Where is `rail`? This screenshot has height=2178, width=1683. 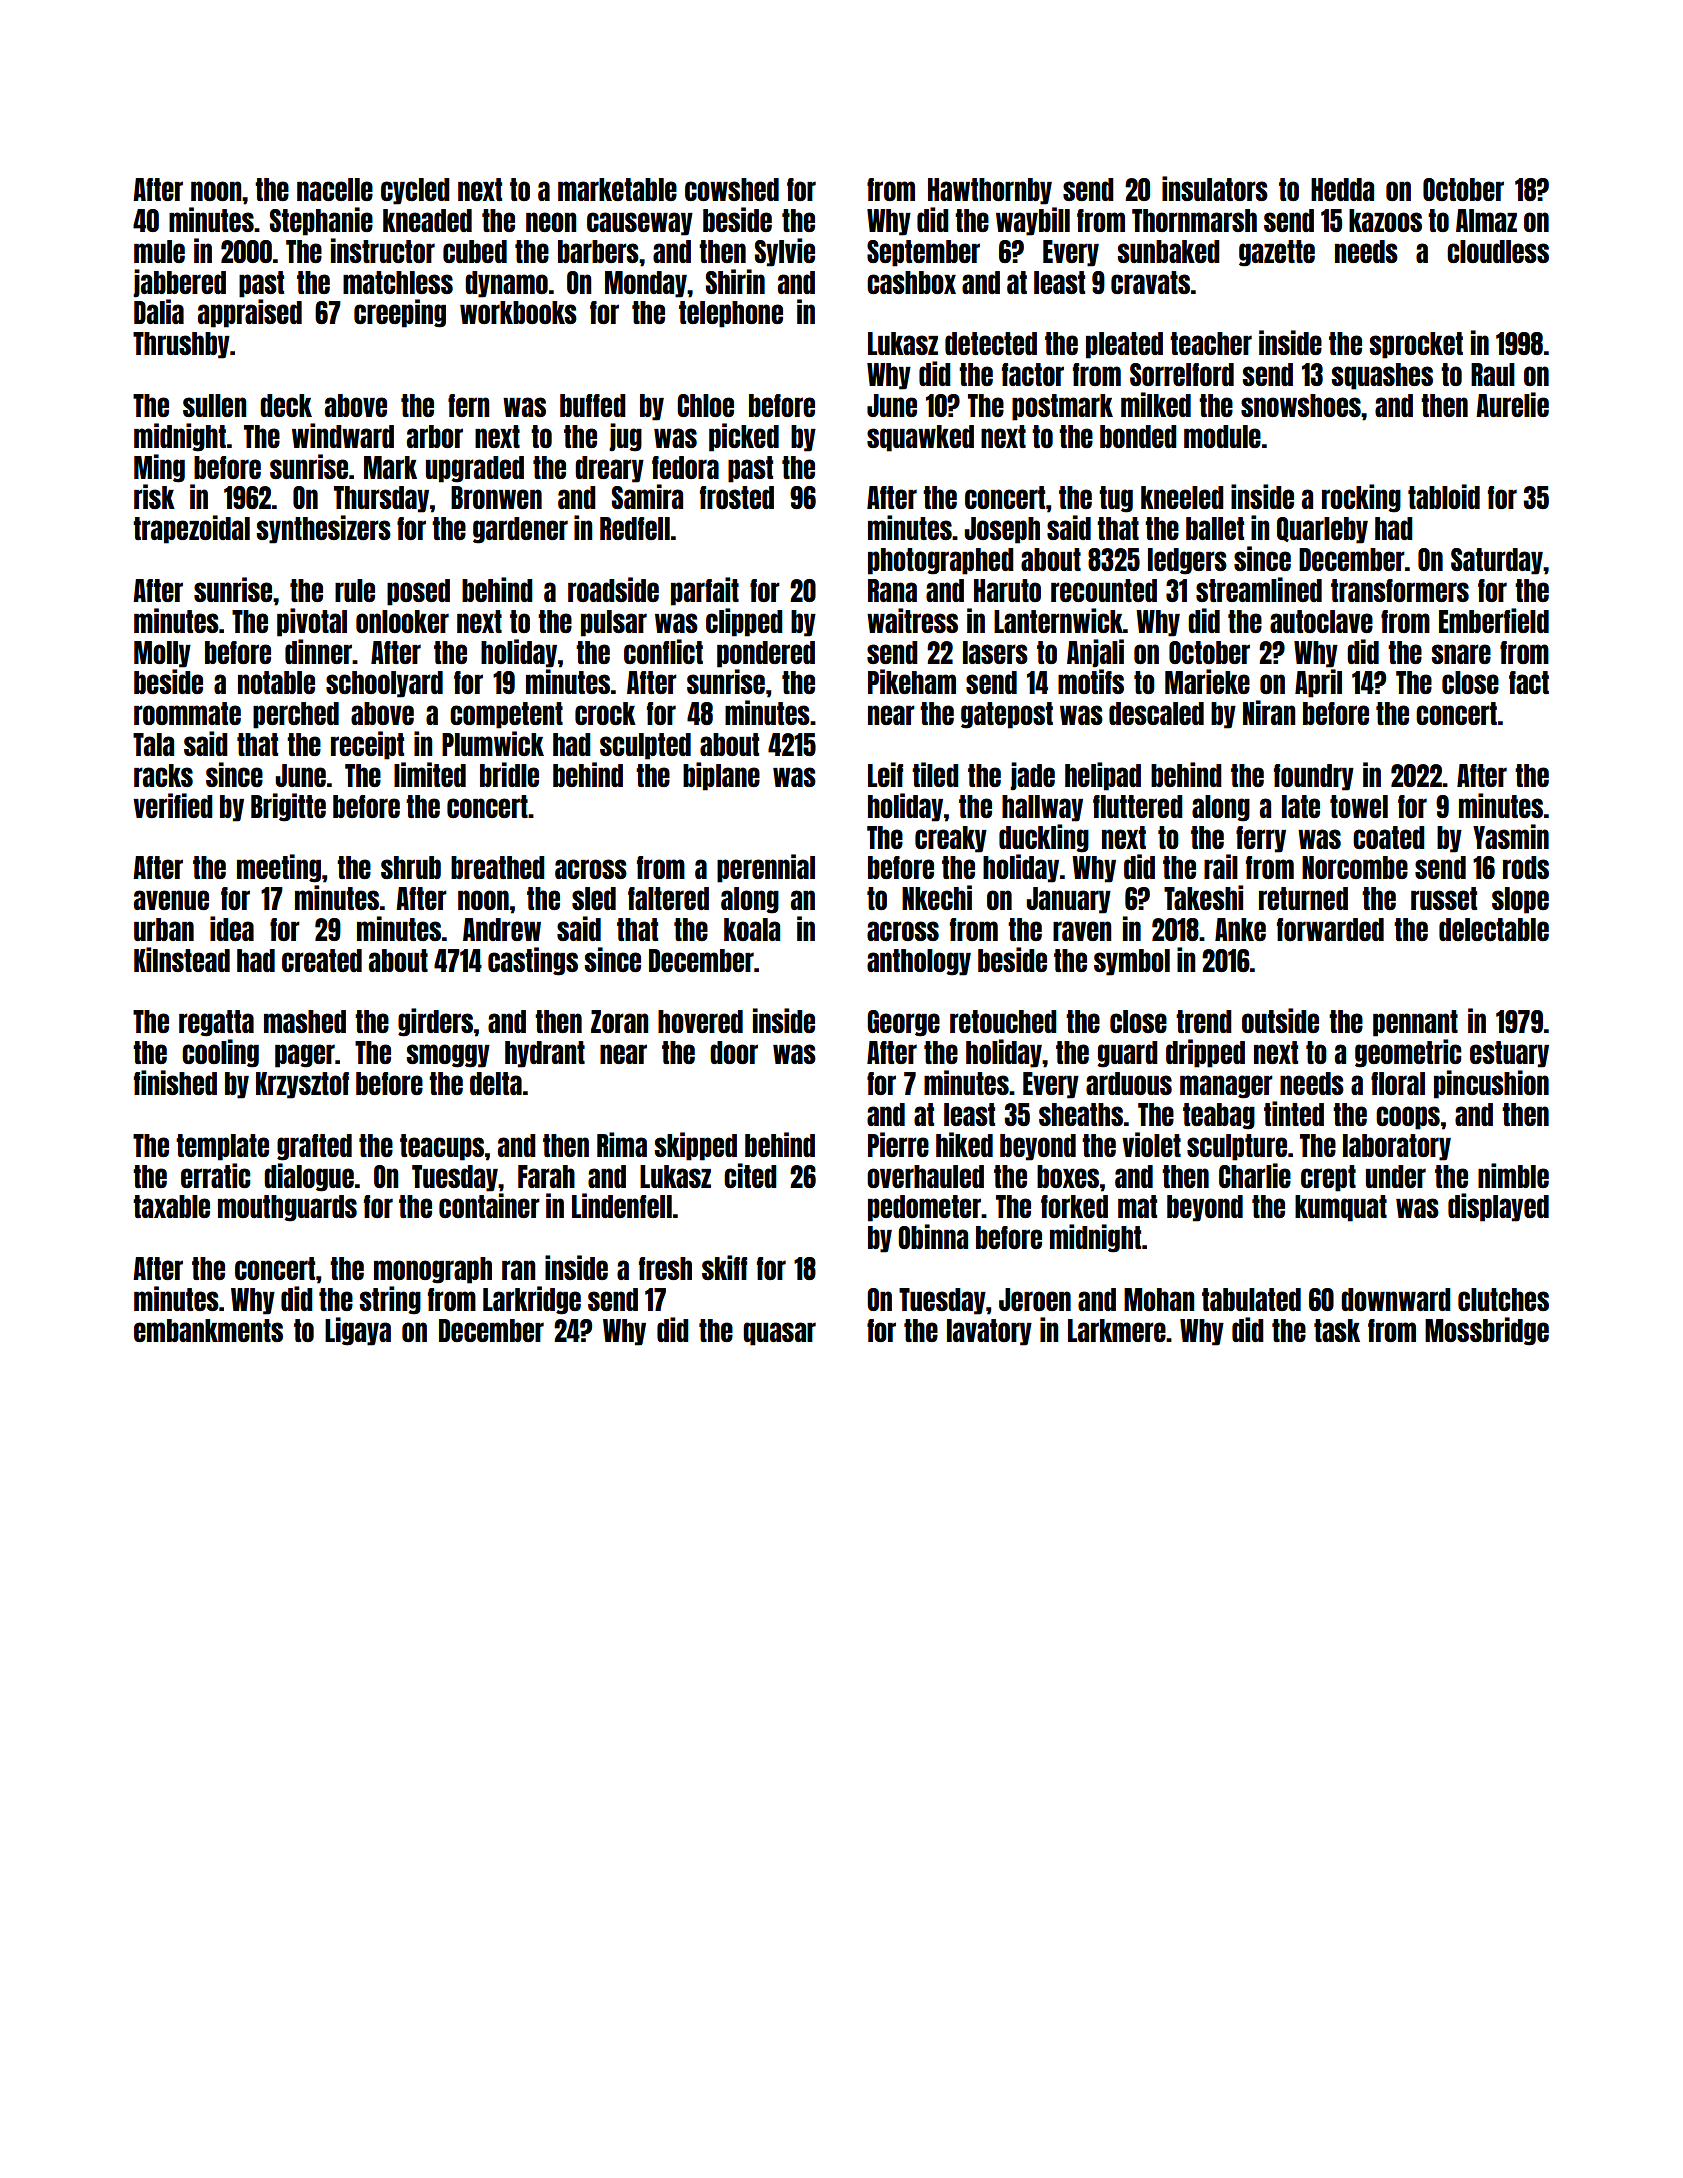
rail is located at coordinates (1221, 866).
